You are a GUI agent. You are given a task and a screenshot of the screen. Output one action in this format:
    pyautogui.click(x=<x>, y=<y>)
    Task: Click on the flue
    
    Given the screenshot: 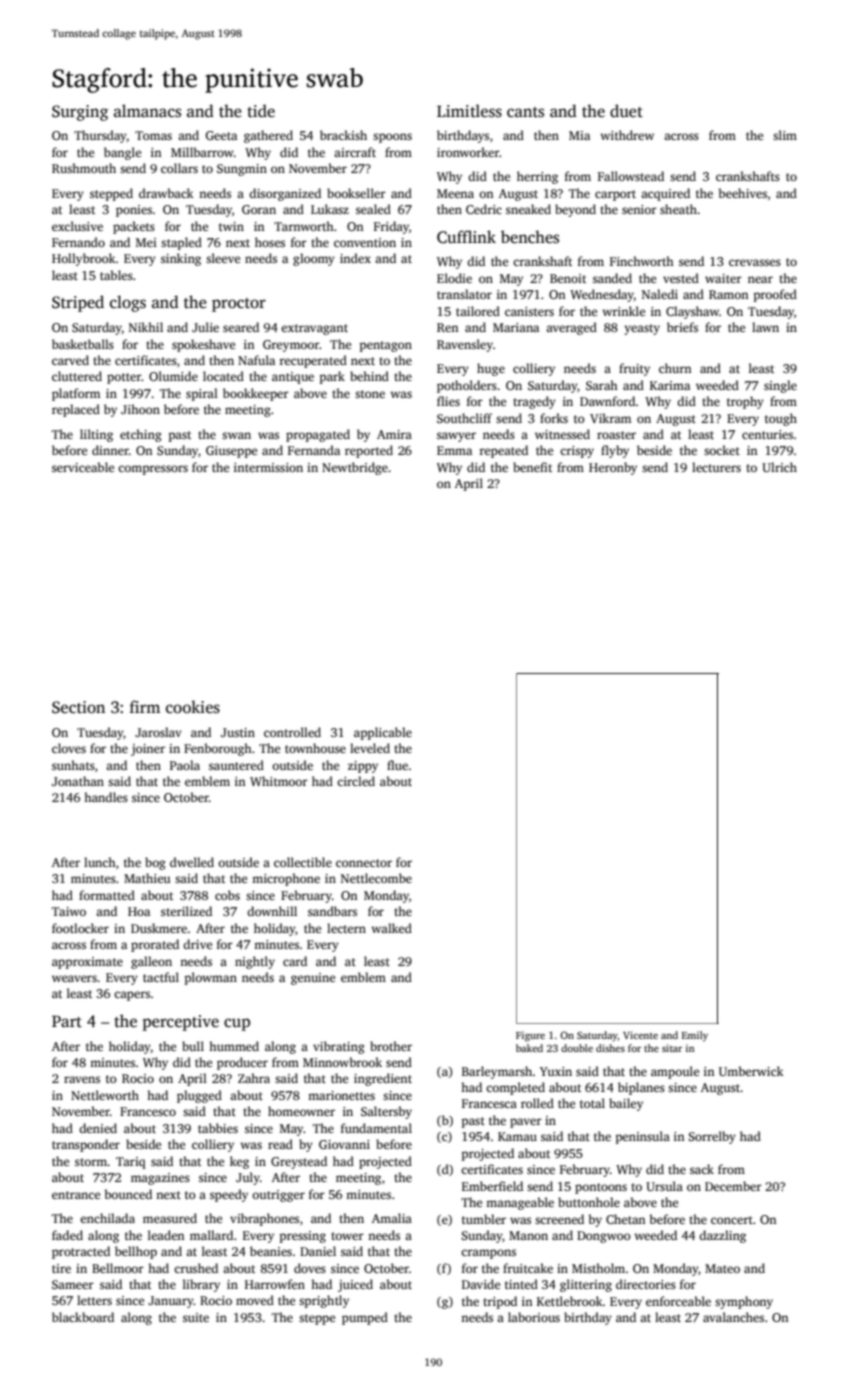 What is the action you would take?
    pyautogui.click(x=397, y=765)
